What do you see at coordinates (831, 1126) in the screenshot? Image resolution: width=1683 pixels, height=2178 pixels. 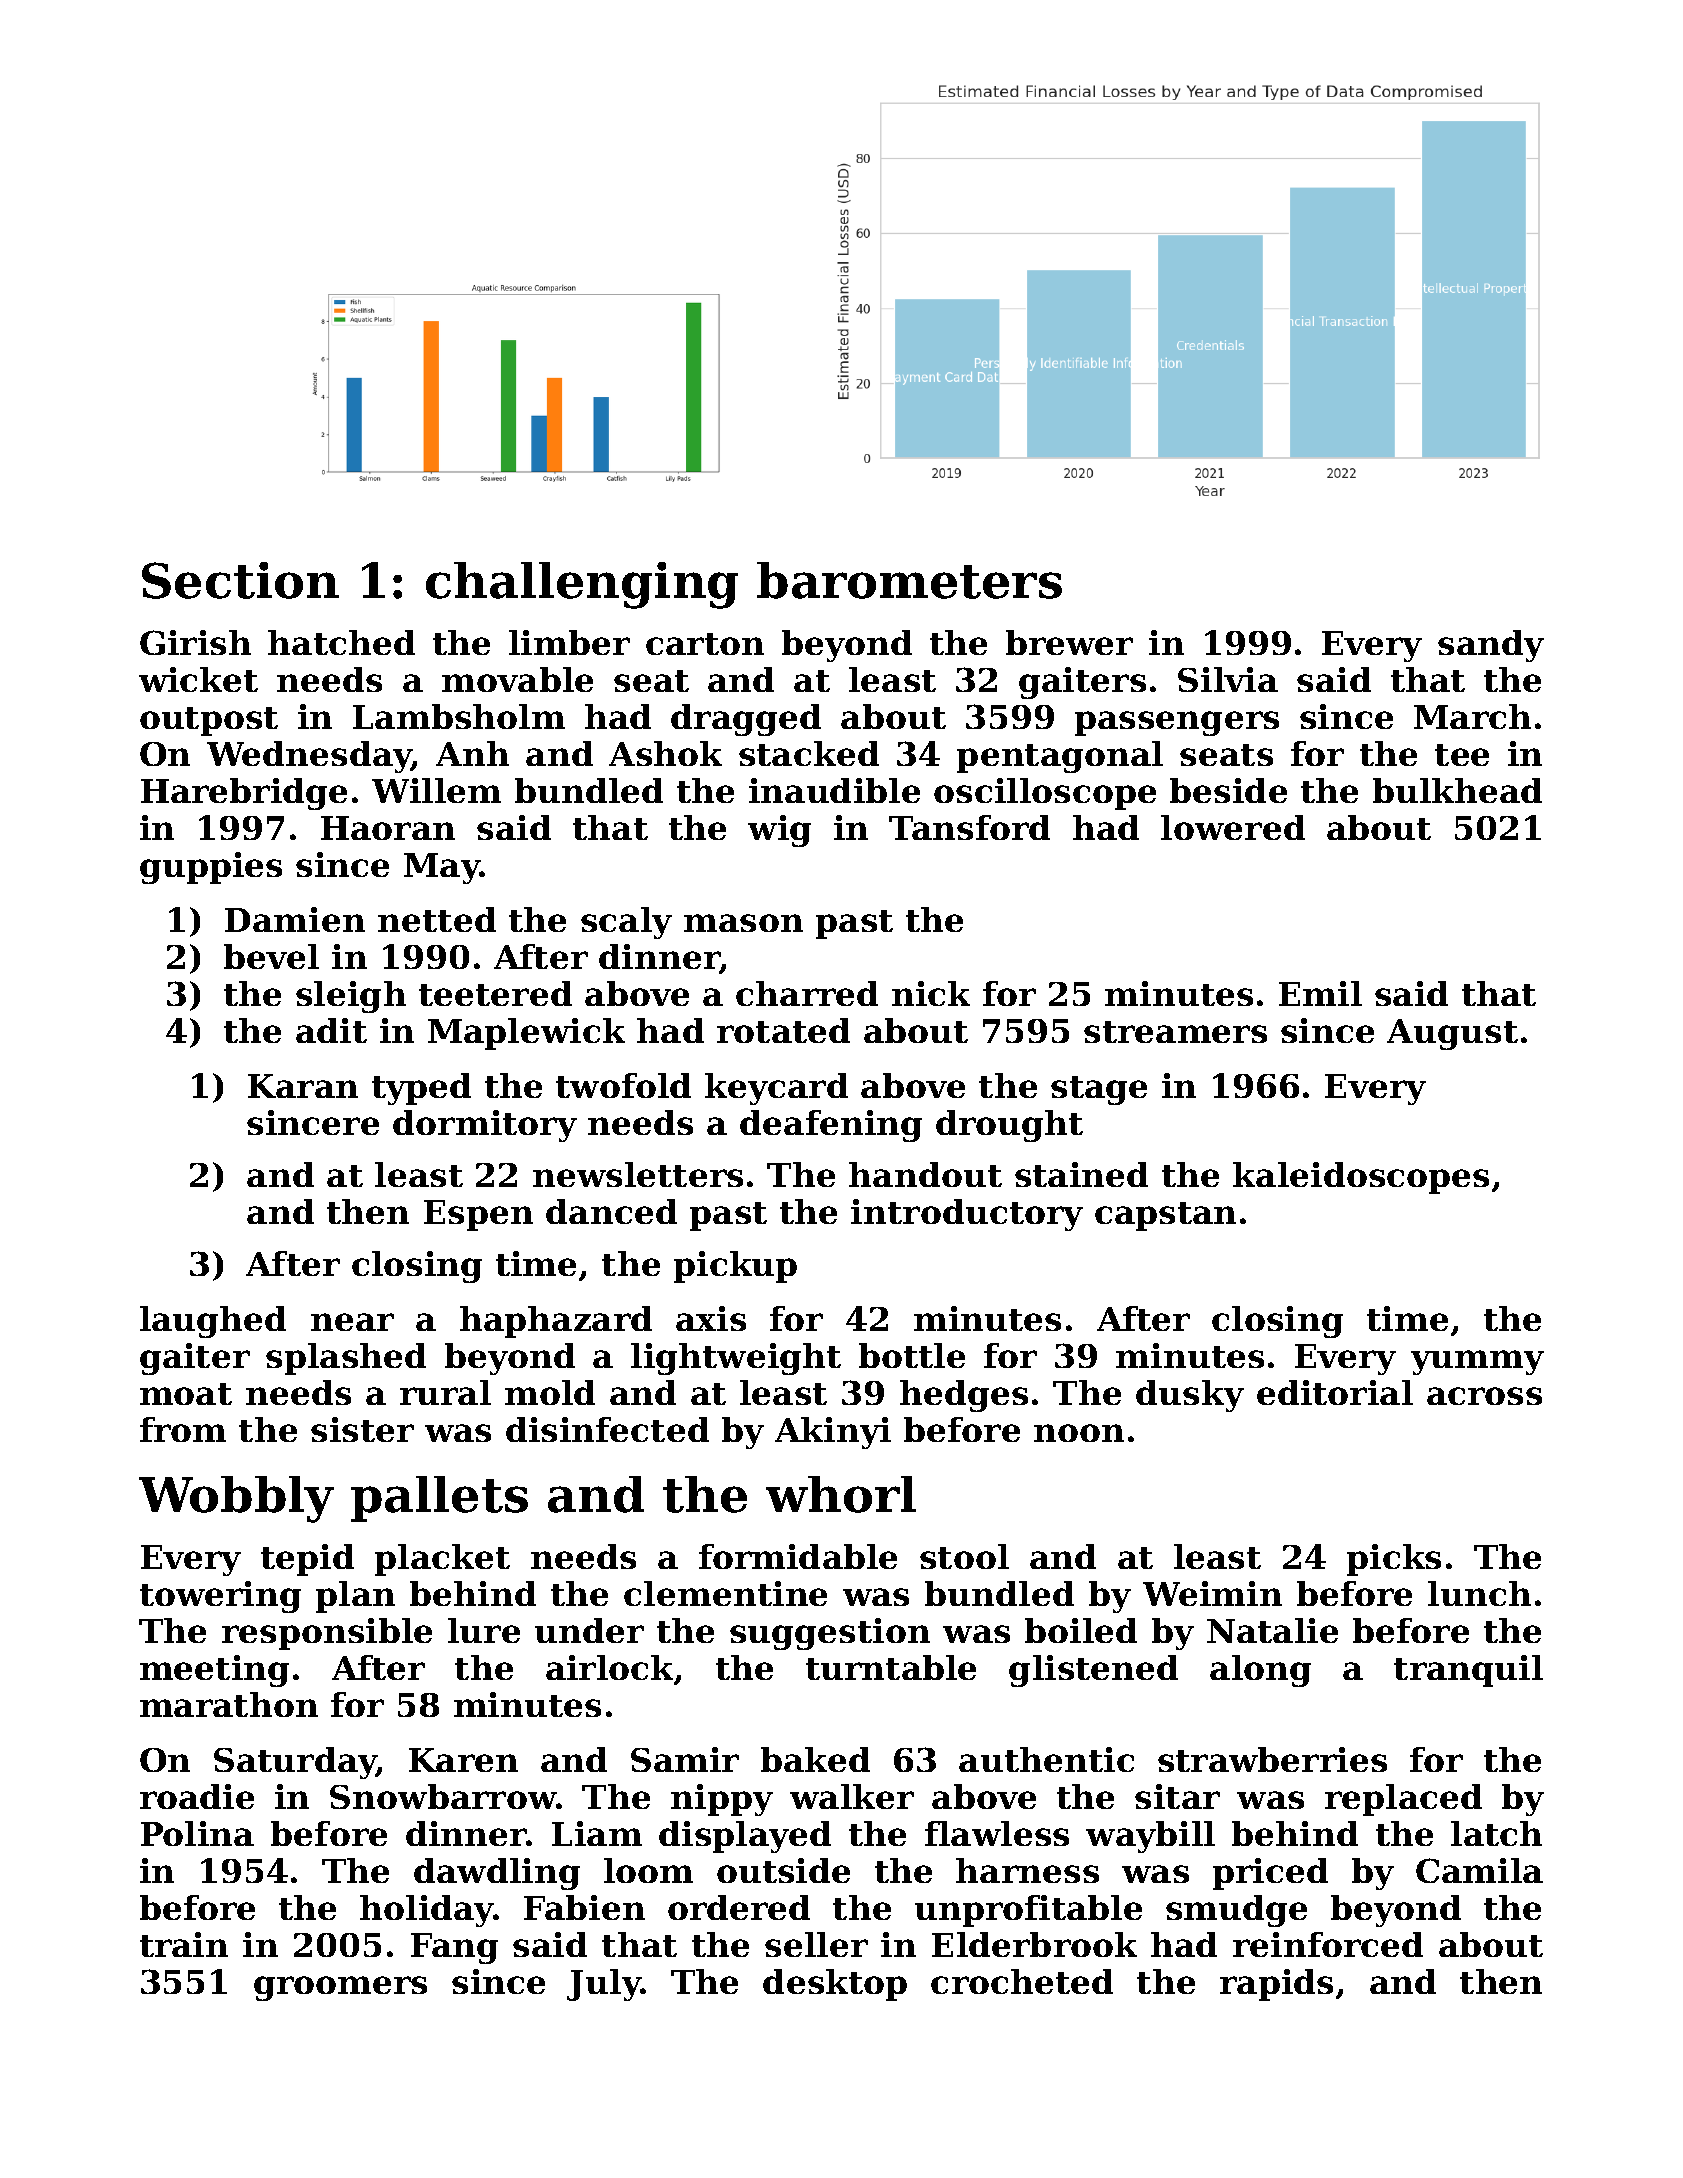 I see `deafening` at bounding box center [831, 1126].
